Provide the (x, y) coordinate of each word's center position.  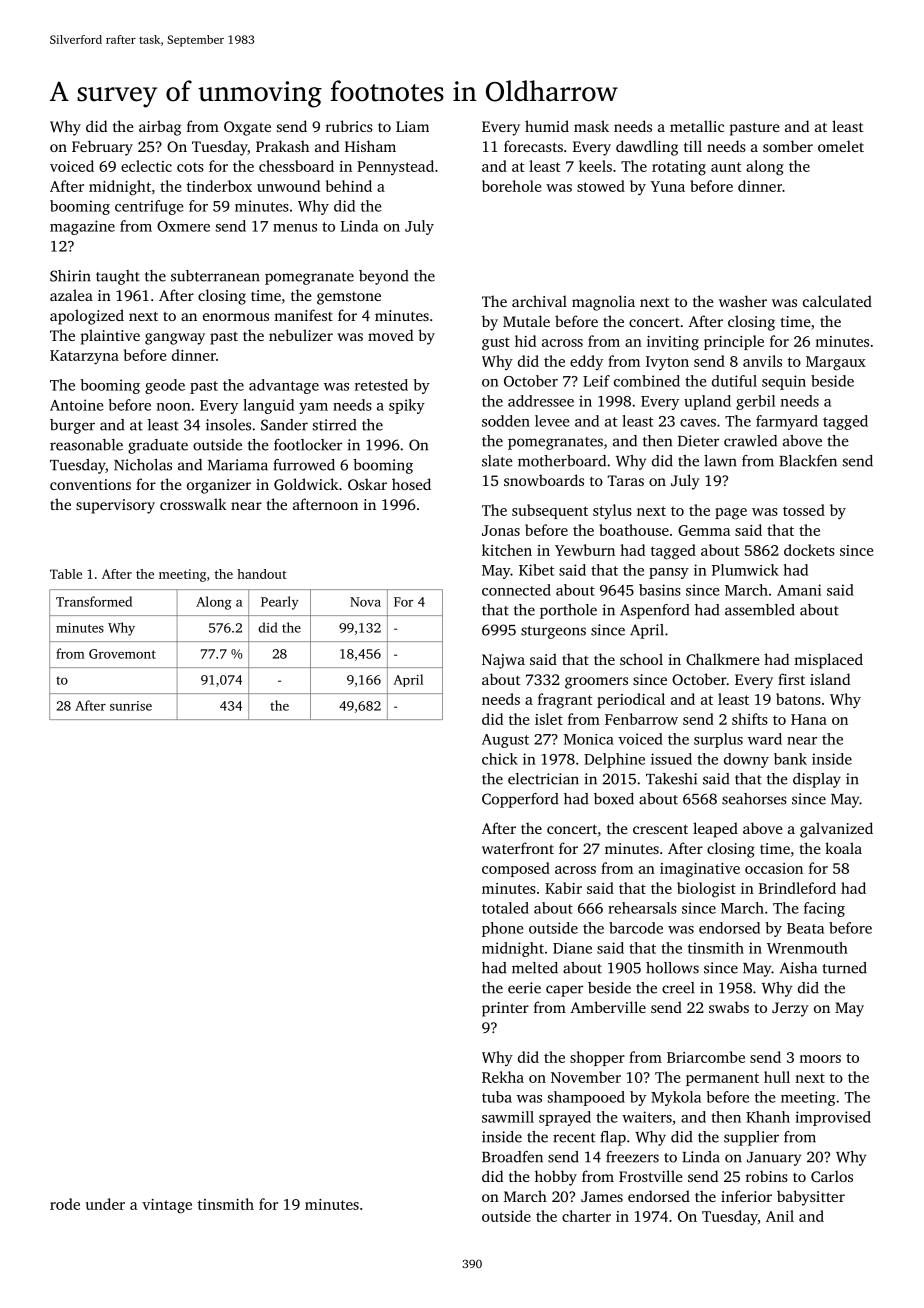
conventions (90, 484)
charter (586, 1216)
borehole (512, 186)
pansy (669, 573)
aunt (726, 167)
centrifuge (149, 207)
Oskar (367, 484)
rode (65, 1204)
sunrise (131, 706)
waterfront (518, 848)
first (791, 679)
